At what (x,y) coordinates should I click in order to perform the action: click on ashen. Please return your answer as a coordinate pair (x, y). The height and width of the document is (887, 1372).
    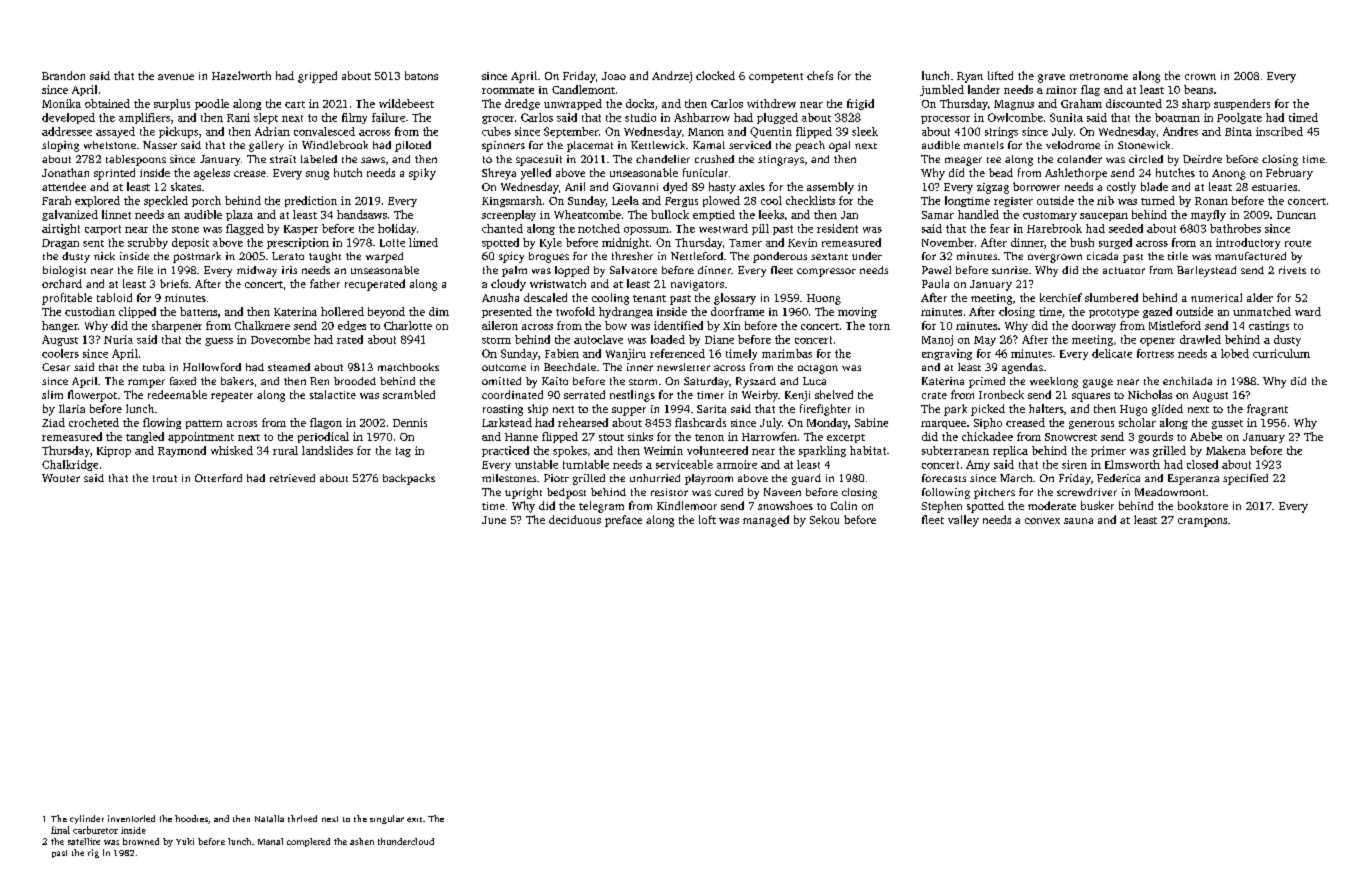
    Looking at the image, I should click on (362, 841).
